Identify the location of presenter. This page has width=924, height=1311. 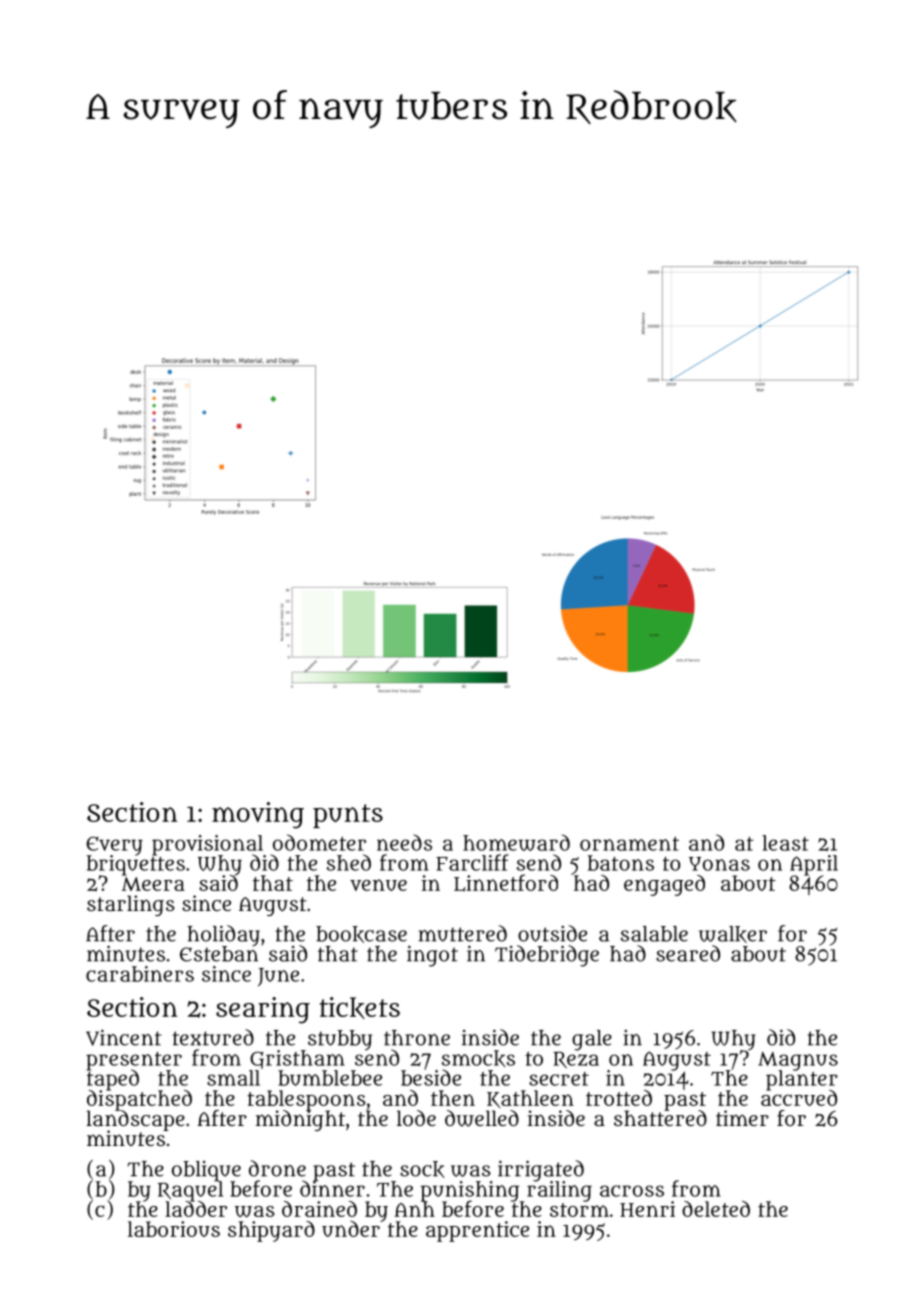
(134, 1061).
